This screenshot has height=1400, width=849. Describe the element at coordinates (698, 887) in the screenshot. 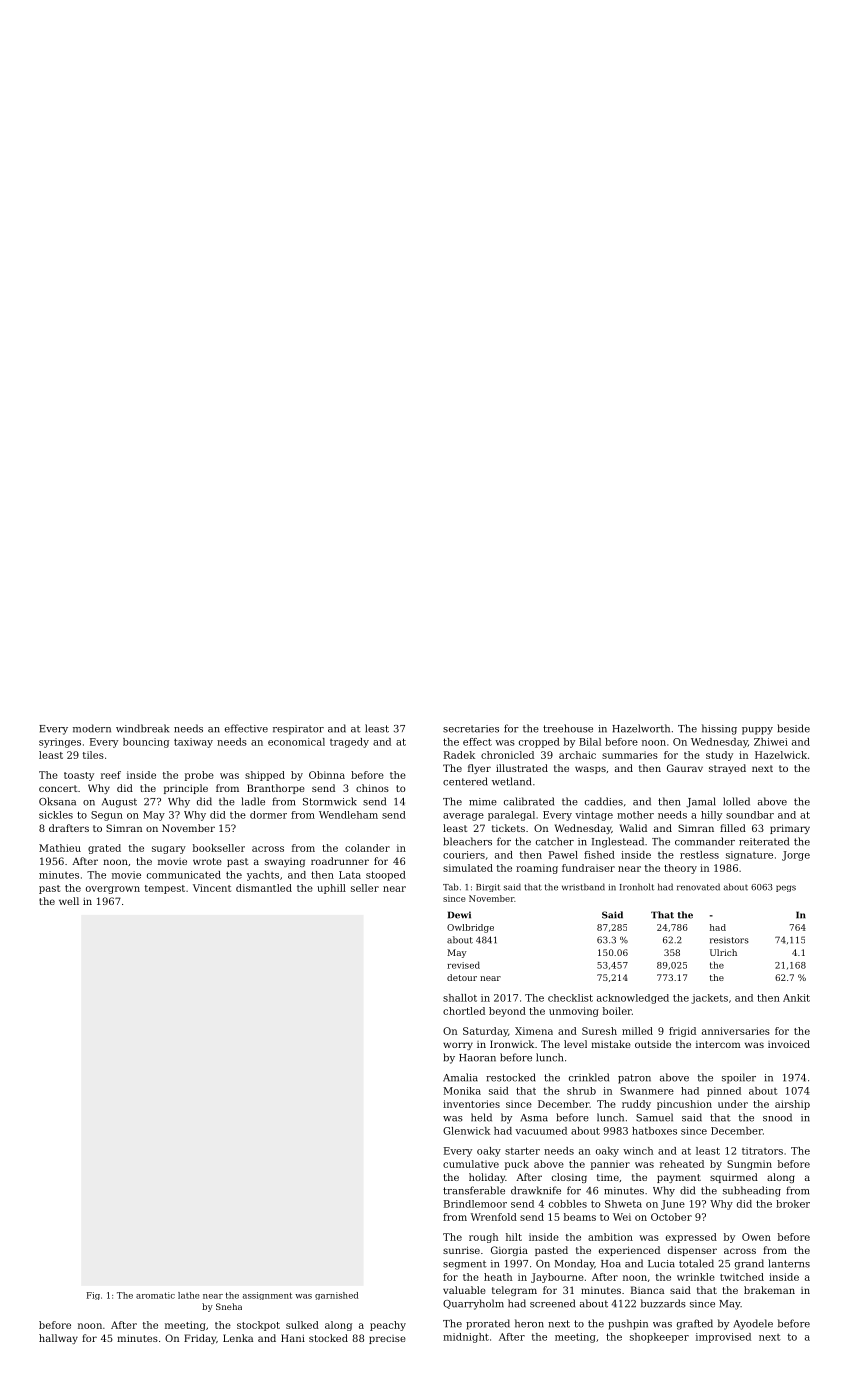

I see `renovated` at that location.
